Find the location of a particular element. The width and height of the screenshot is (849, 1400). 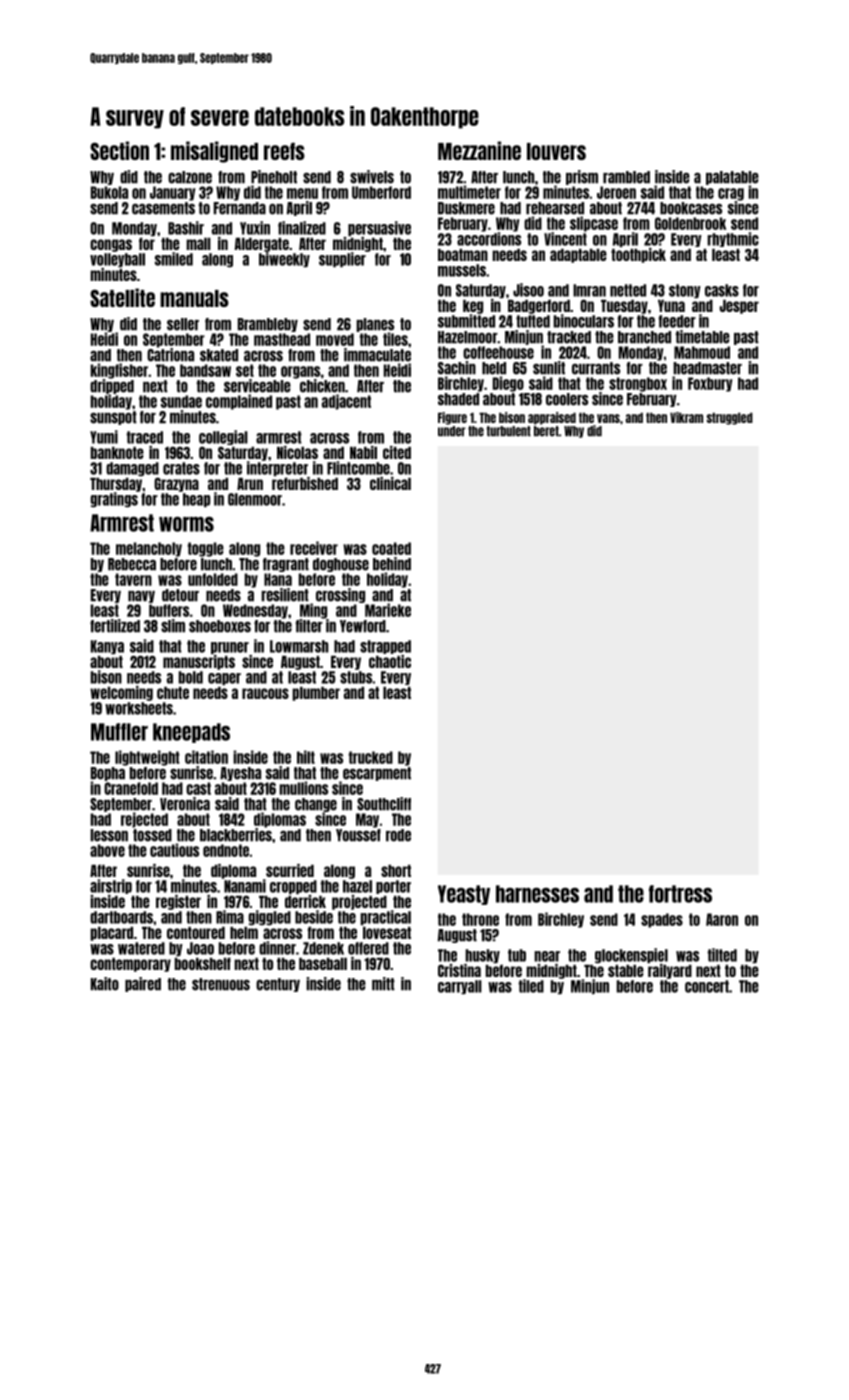

misaligned is located at coordinates (214, 152).
